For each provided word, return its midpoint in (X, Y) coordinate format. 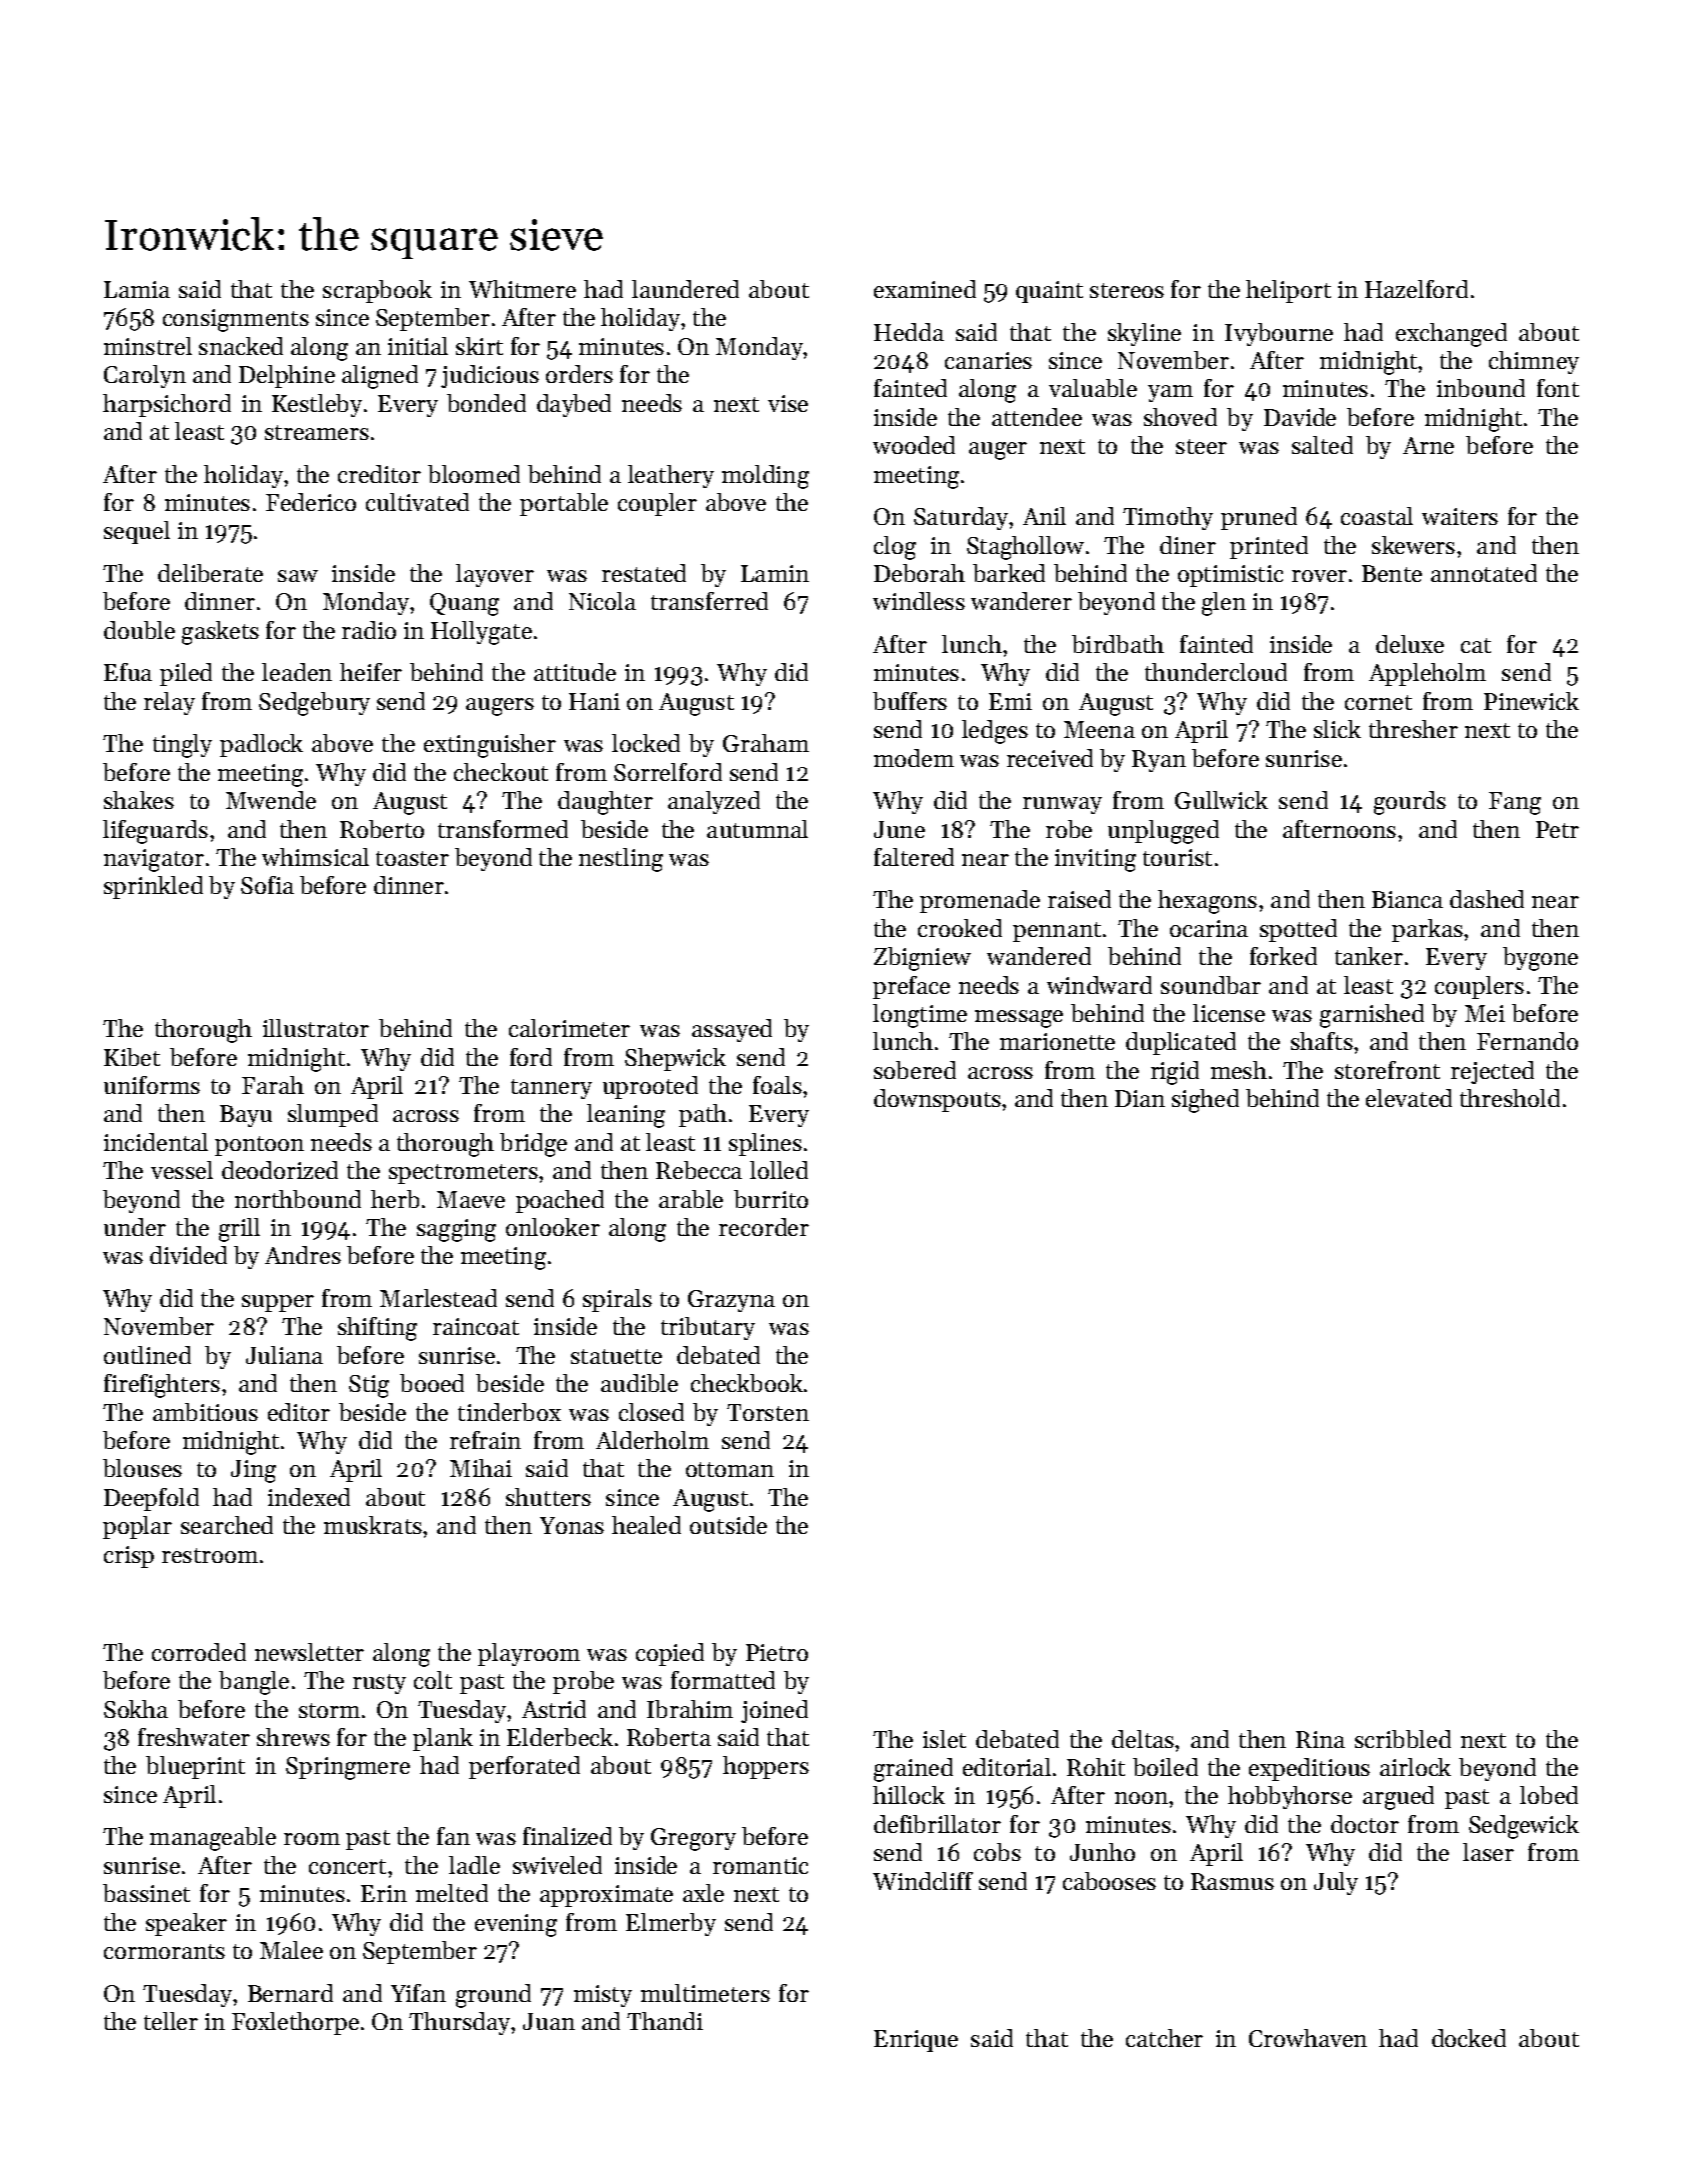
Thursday (459, 2023)
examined (925, 289)
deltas (1143, 1739)
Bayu (246, 1116)
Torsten (768, 1412)
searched (227, 1525)
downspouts (937, 1100)
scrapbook (377, 291)
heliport (1288, 291)
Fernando (1527, 1041)
